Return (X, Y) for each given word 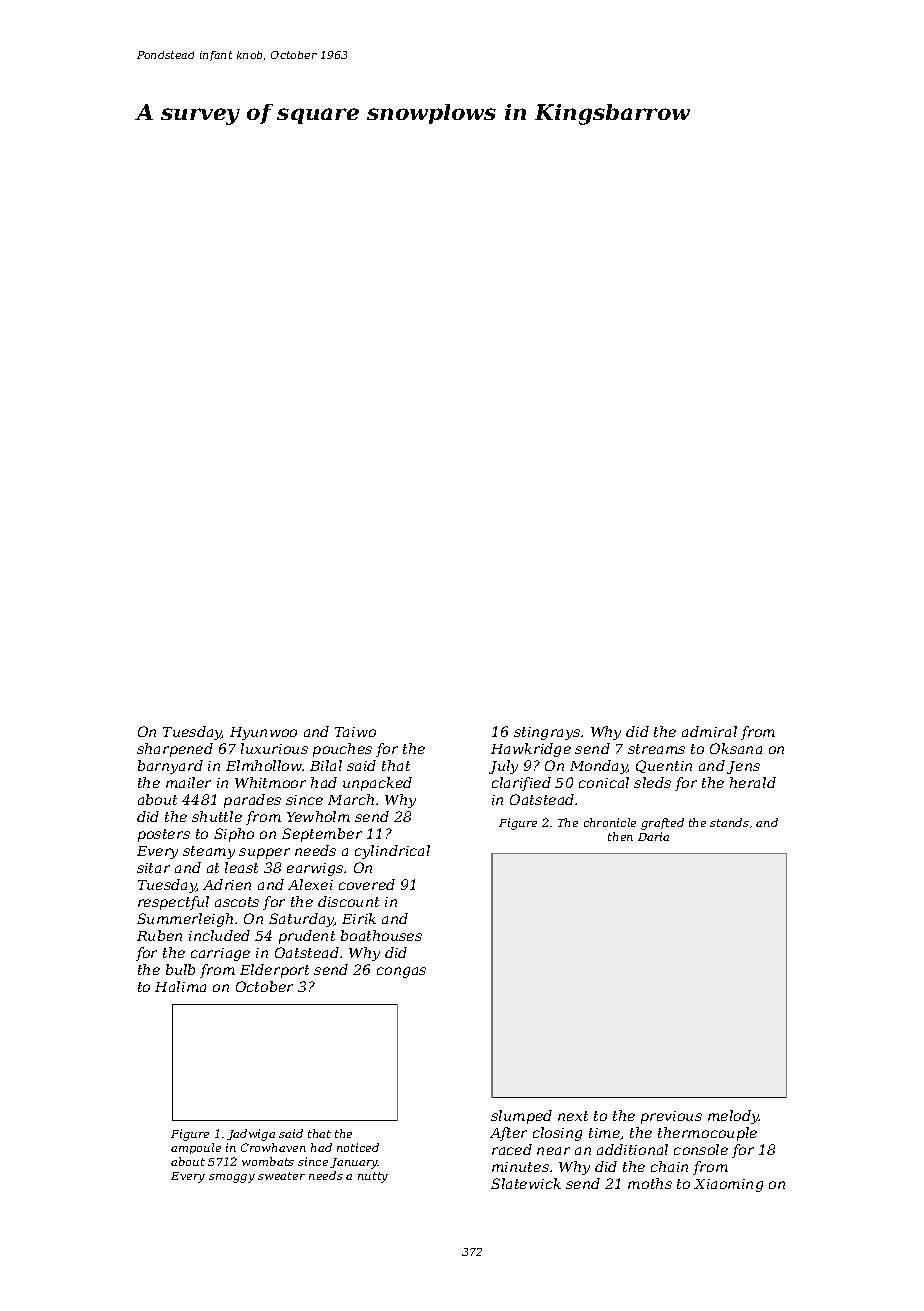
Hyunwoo (263, 733)
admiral (709, 731)
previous (671, 1117)
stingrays (547, 733)
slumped (521, 1117)
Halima (180, 986)
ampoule (196, 1148)
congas (401, 972)
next (573, 1116)
